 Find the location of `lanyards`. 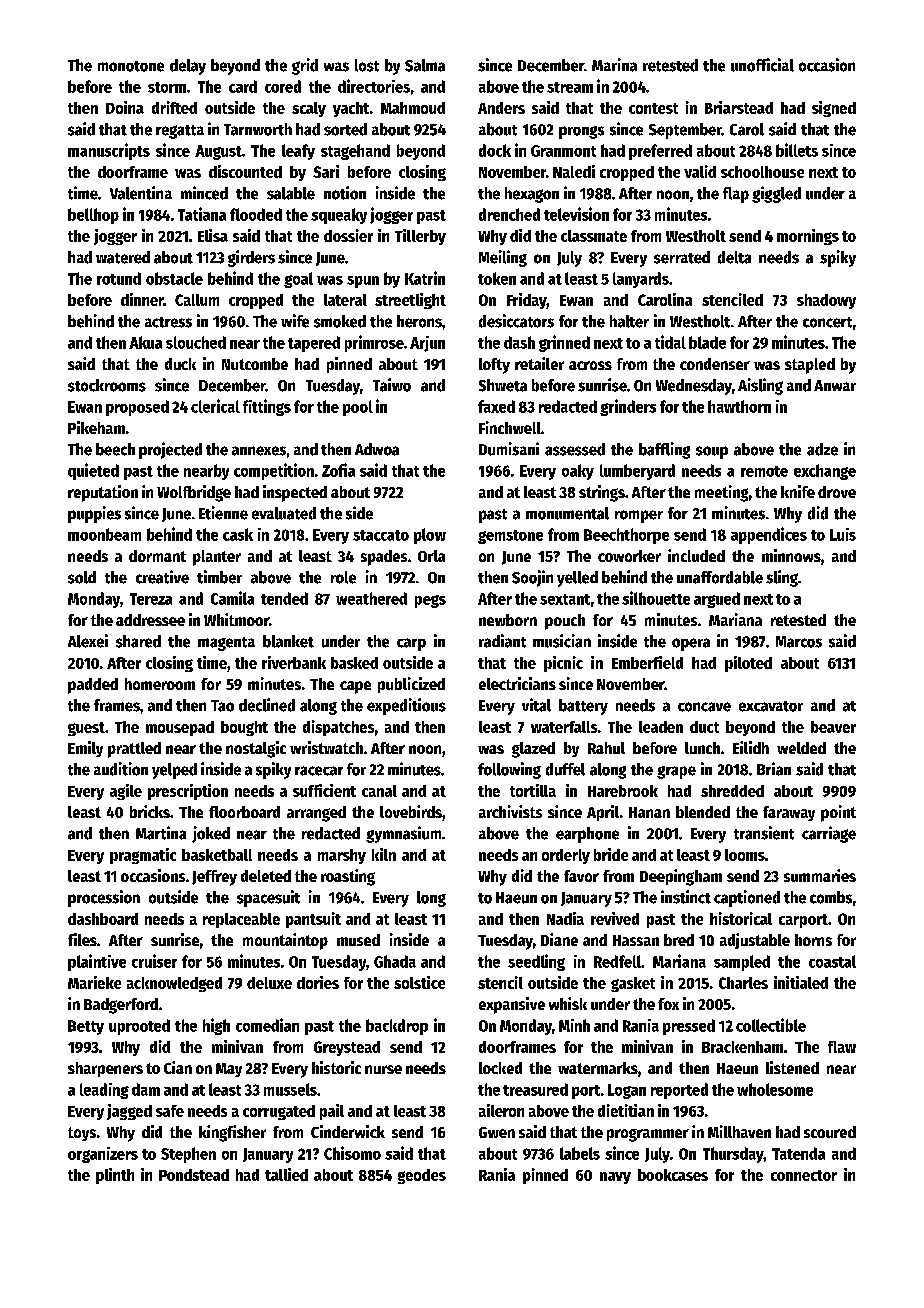

lanyards is located at coordinates (641, 280).
